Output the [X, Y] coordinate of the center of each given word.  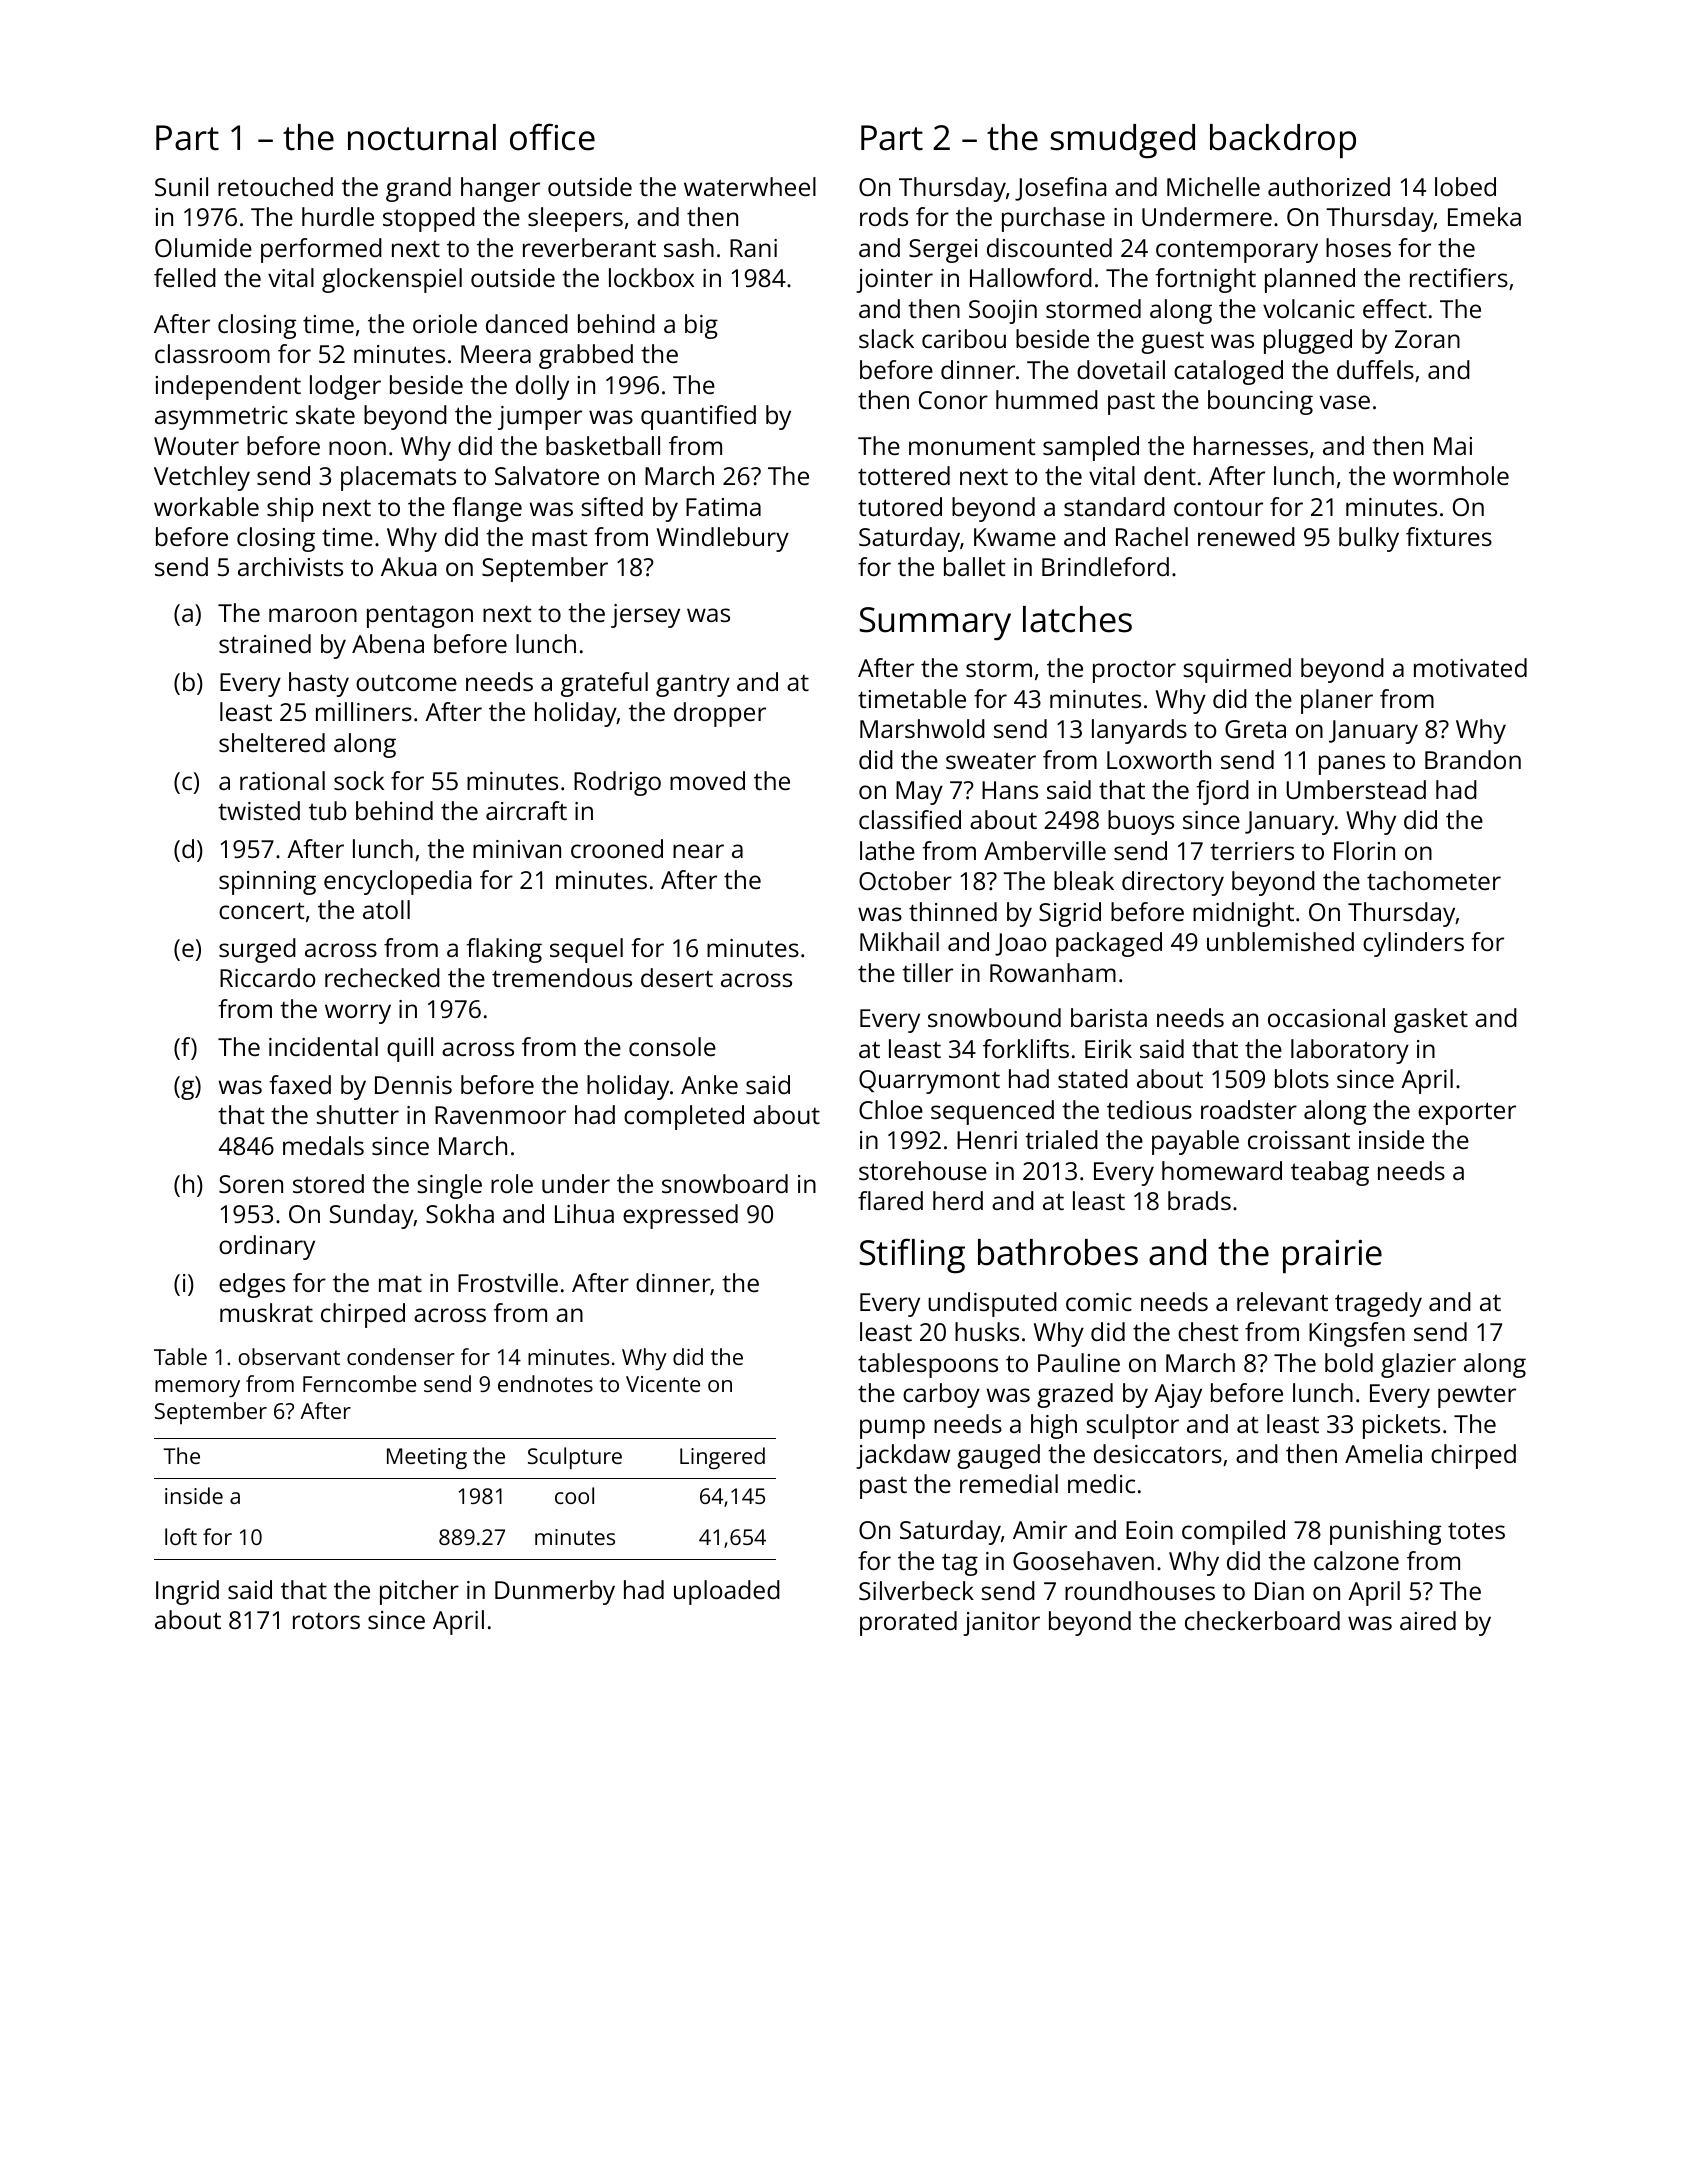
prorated [908, 1623]
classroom [212, 353]
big [701, 326]
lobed [1465, 186]
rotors [326, 1621]
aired [1428, 1620]
